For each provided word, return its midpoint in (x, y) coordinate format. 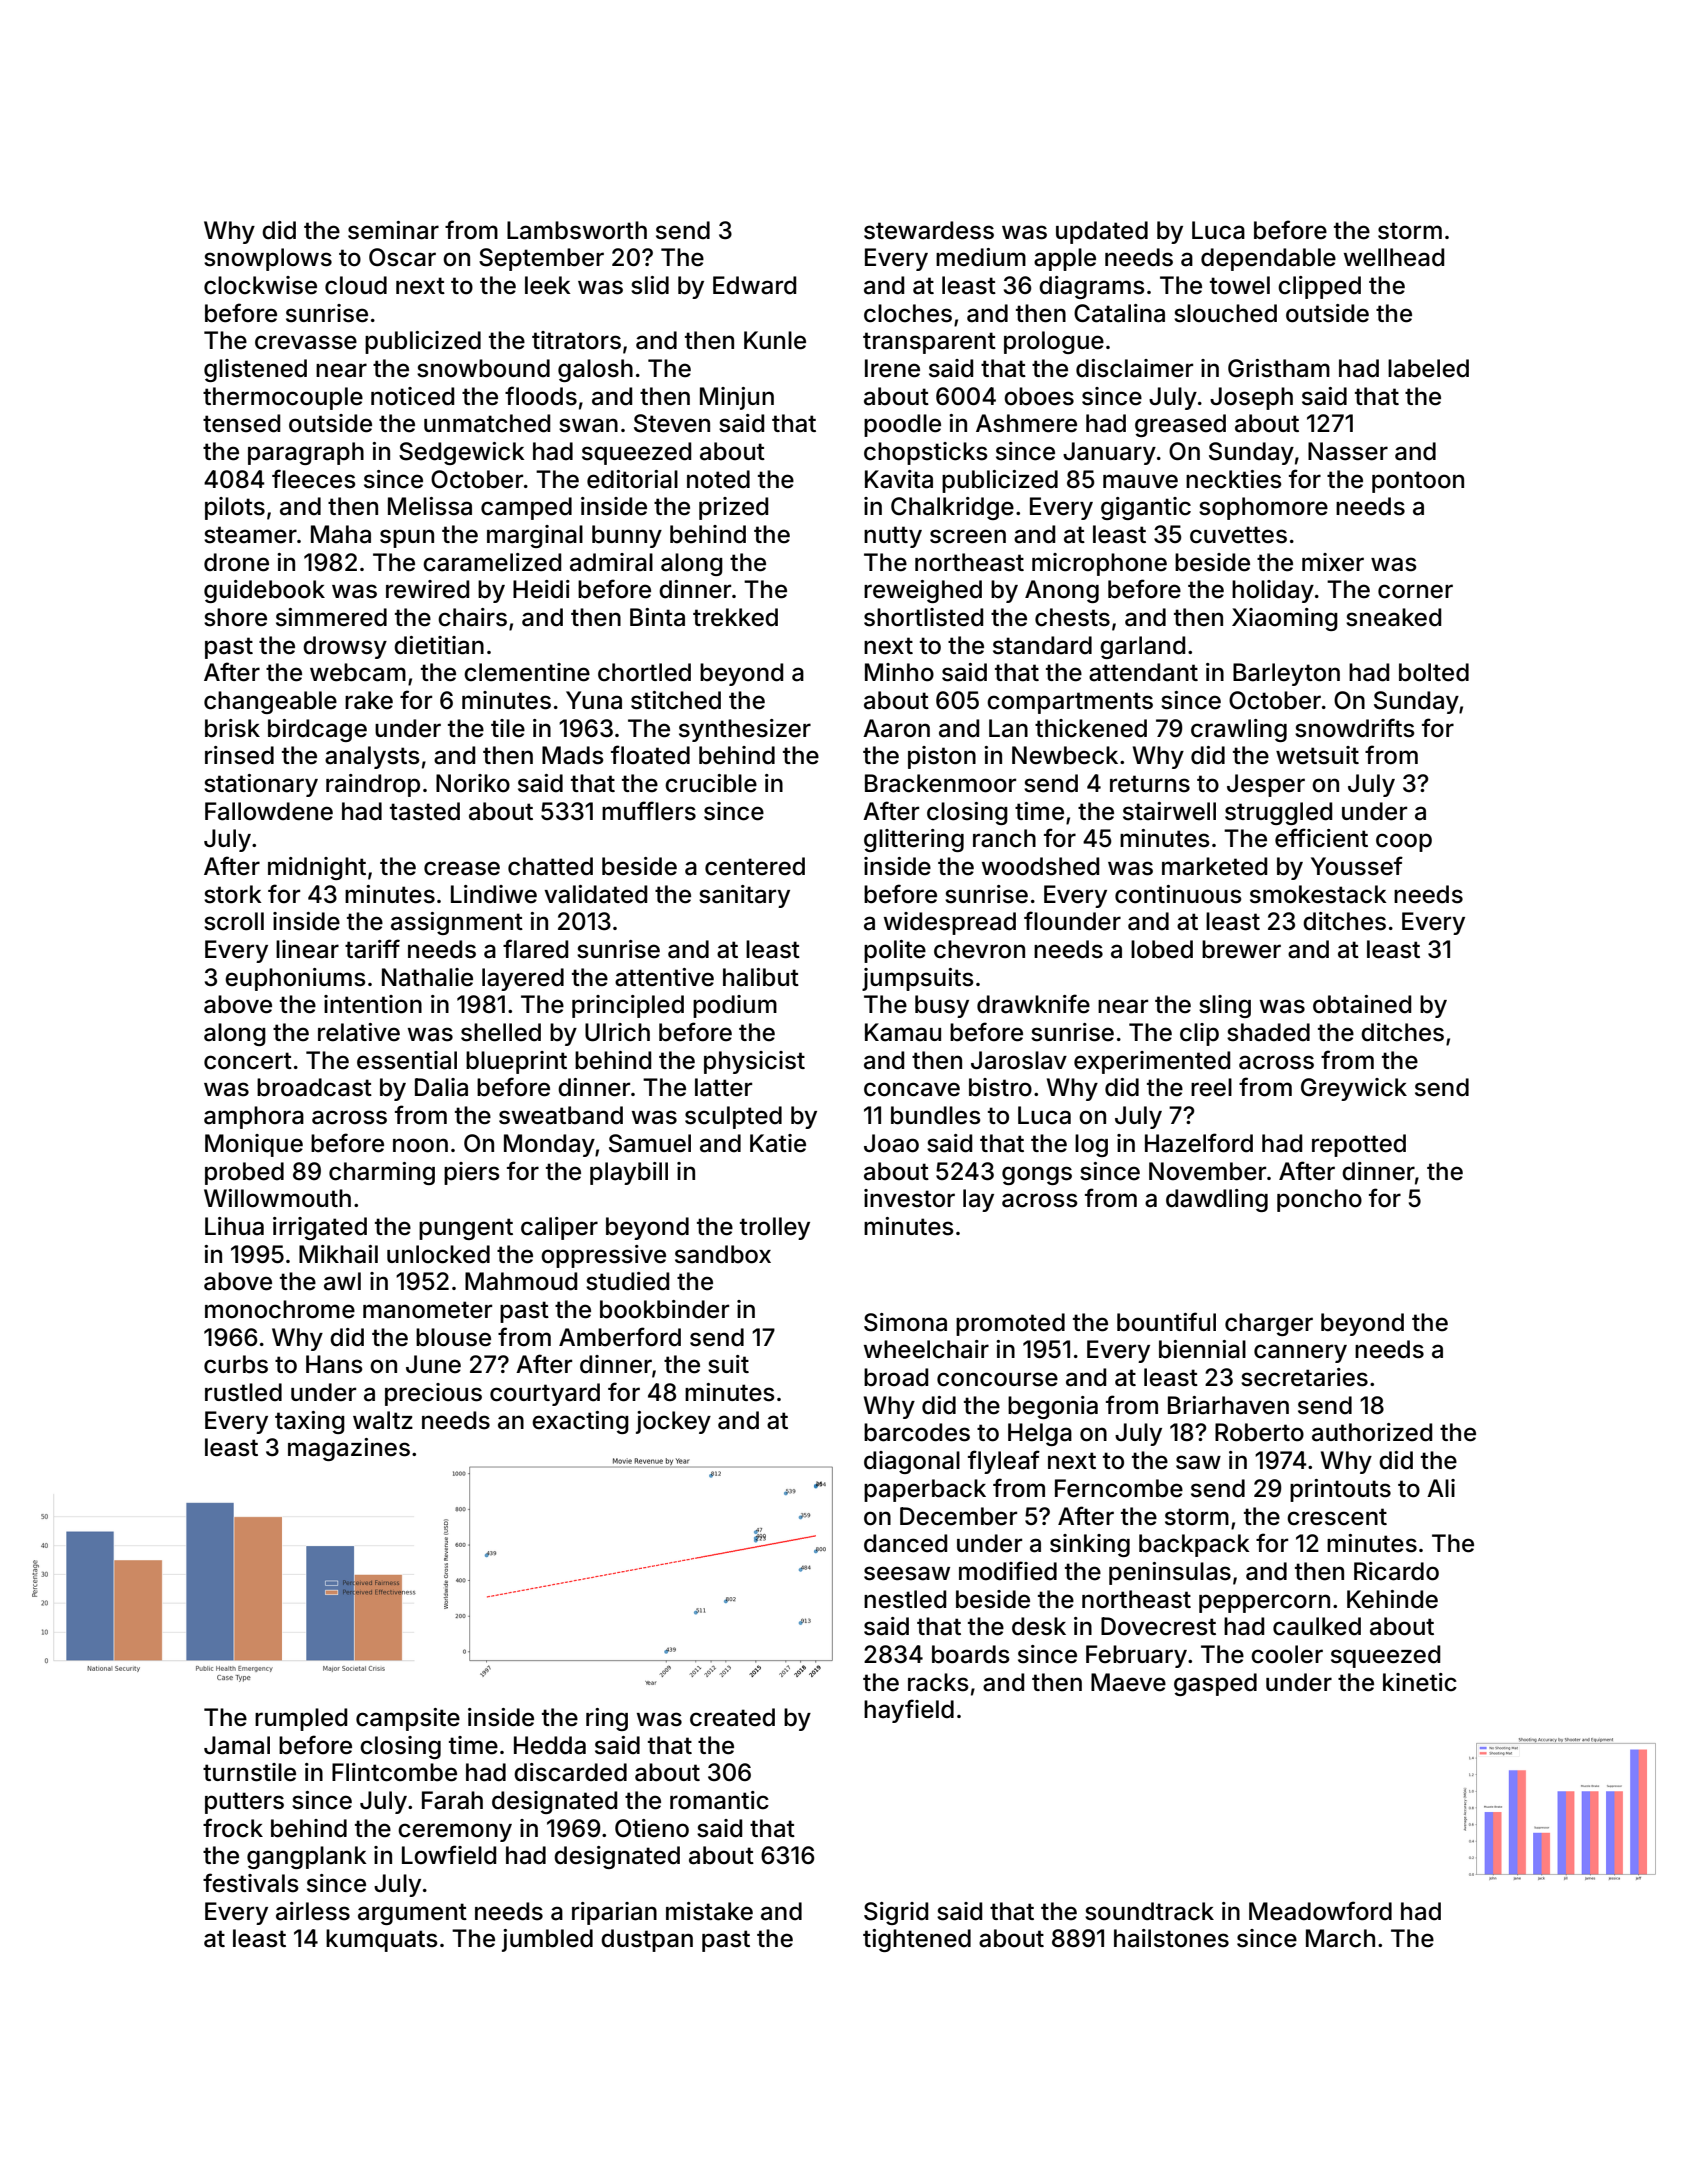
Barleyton (1286, 674)
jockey (673, 1422)
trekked (735, 617)
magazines (349, 1449)
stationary (261, 785)
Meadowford (1320, 1911)
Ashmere (1026, 423)
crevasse (306, 342)
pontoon (1418, 482)
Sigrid (896, 1913)
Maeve (1128, 1682)
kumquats (382, 1940)
